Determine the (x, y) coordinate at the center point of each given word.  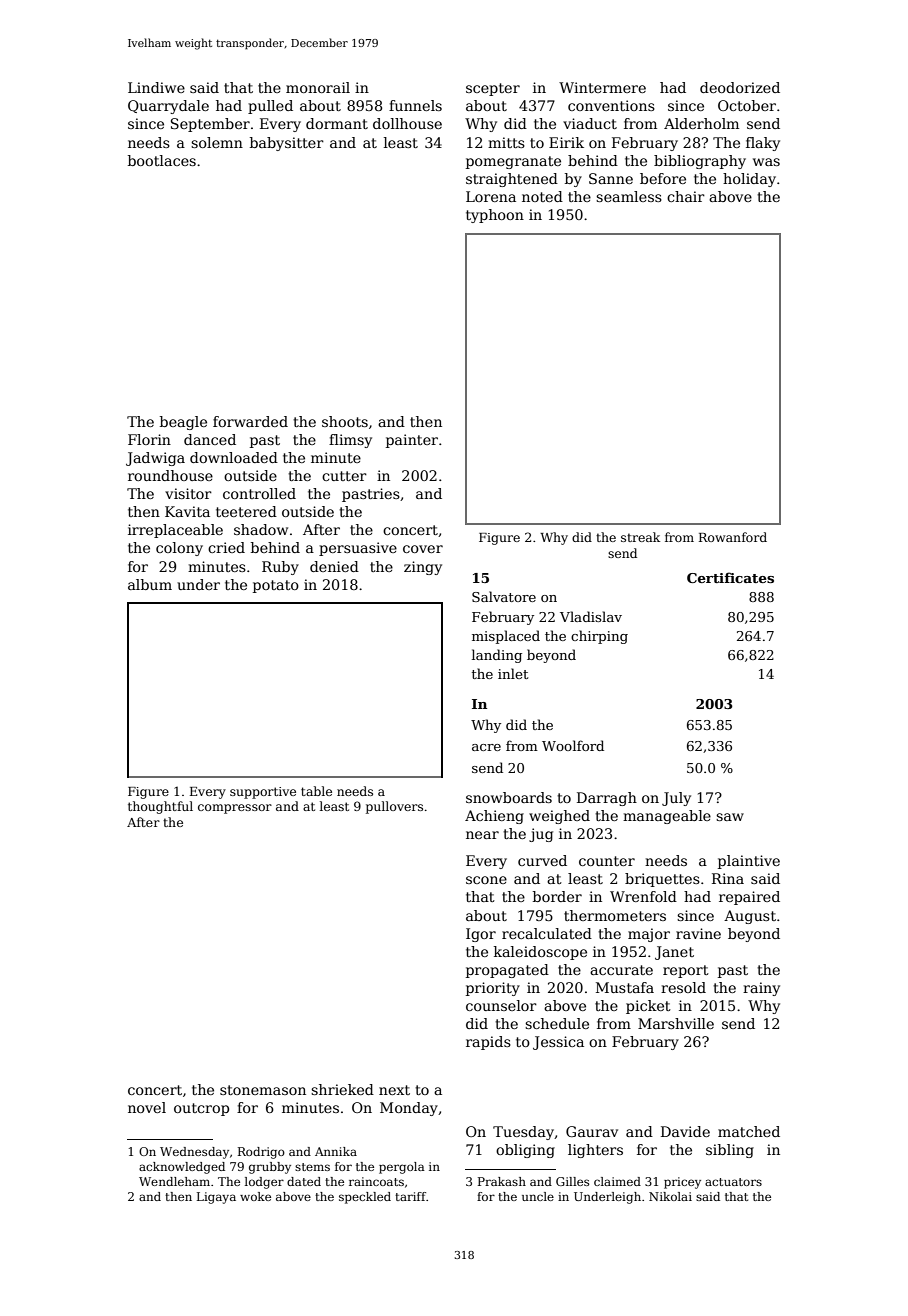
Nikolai (670, 1196)
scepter (493, 89)
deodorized (740, 87)
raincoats (376, 1181)
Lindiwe (156, 87)
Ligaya (216, 1198)
